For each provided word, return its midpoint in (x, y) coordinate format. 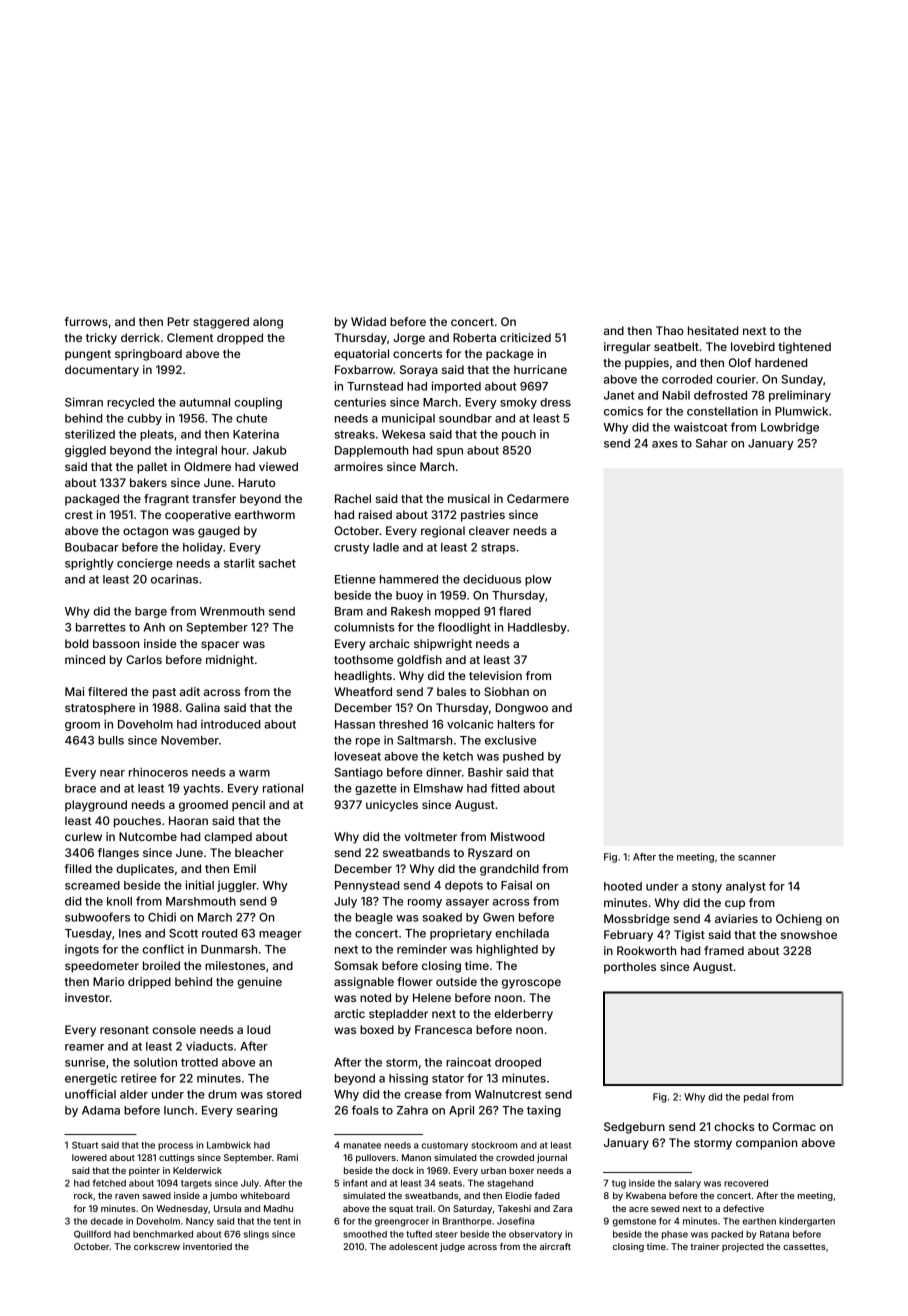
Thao (670, 330)
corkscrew (157, 1246)
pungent (88, 355)
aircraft (555, 1246)
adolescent (413, 1246)
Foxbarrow (364, 369)
